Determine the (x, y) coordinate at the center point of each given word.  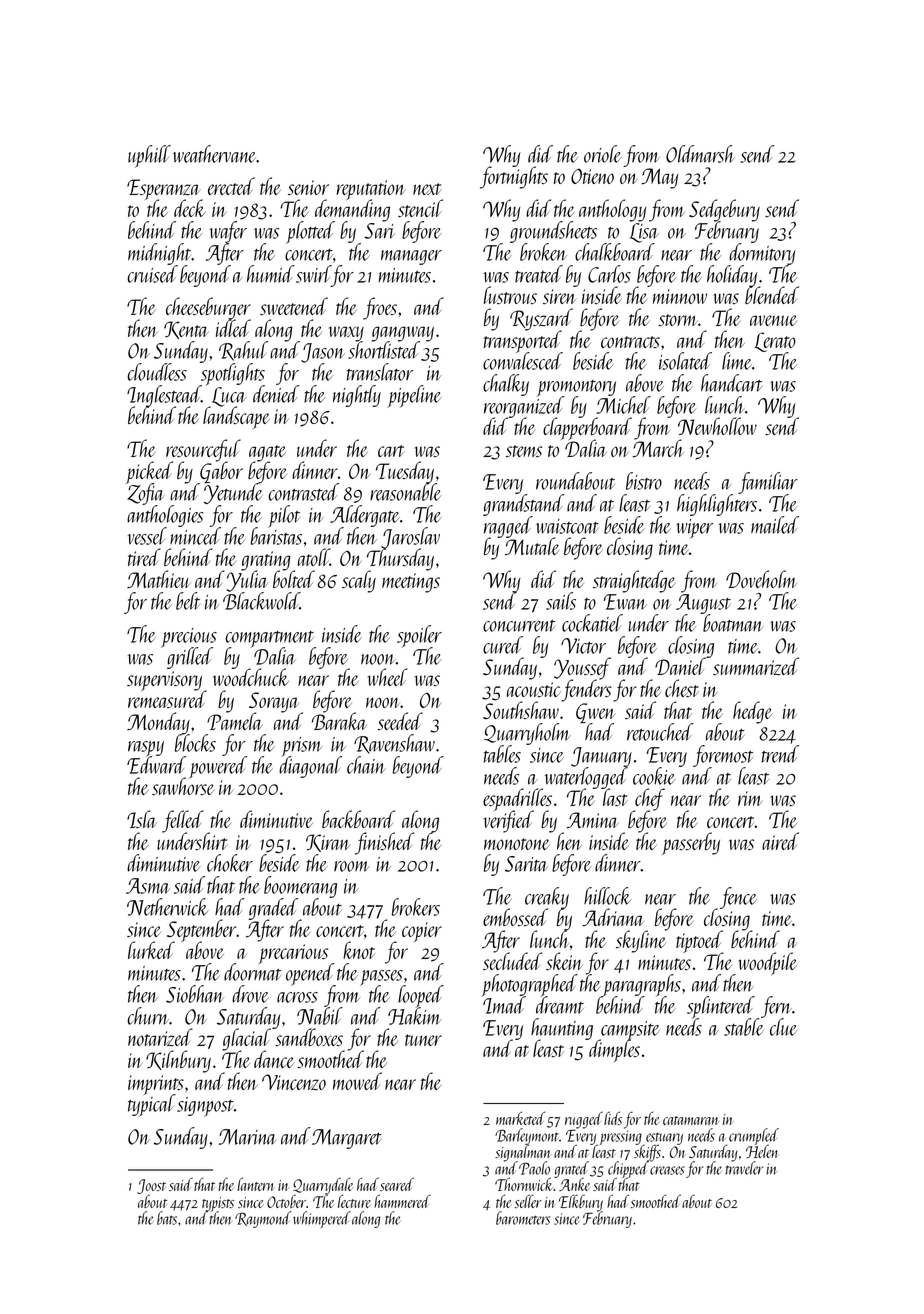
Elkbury (581, 1202)
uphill (149, 156)
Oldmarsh (700, 154)
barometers (523, 1218)
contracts (630, 342)
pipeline (414, 396)
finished (384, 843)
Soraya (274, 702)
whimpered (322, 1219)
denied (276, 394)
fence (737, 898)
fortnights (514, 178)
